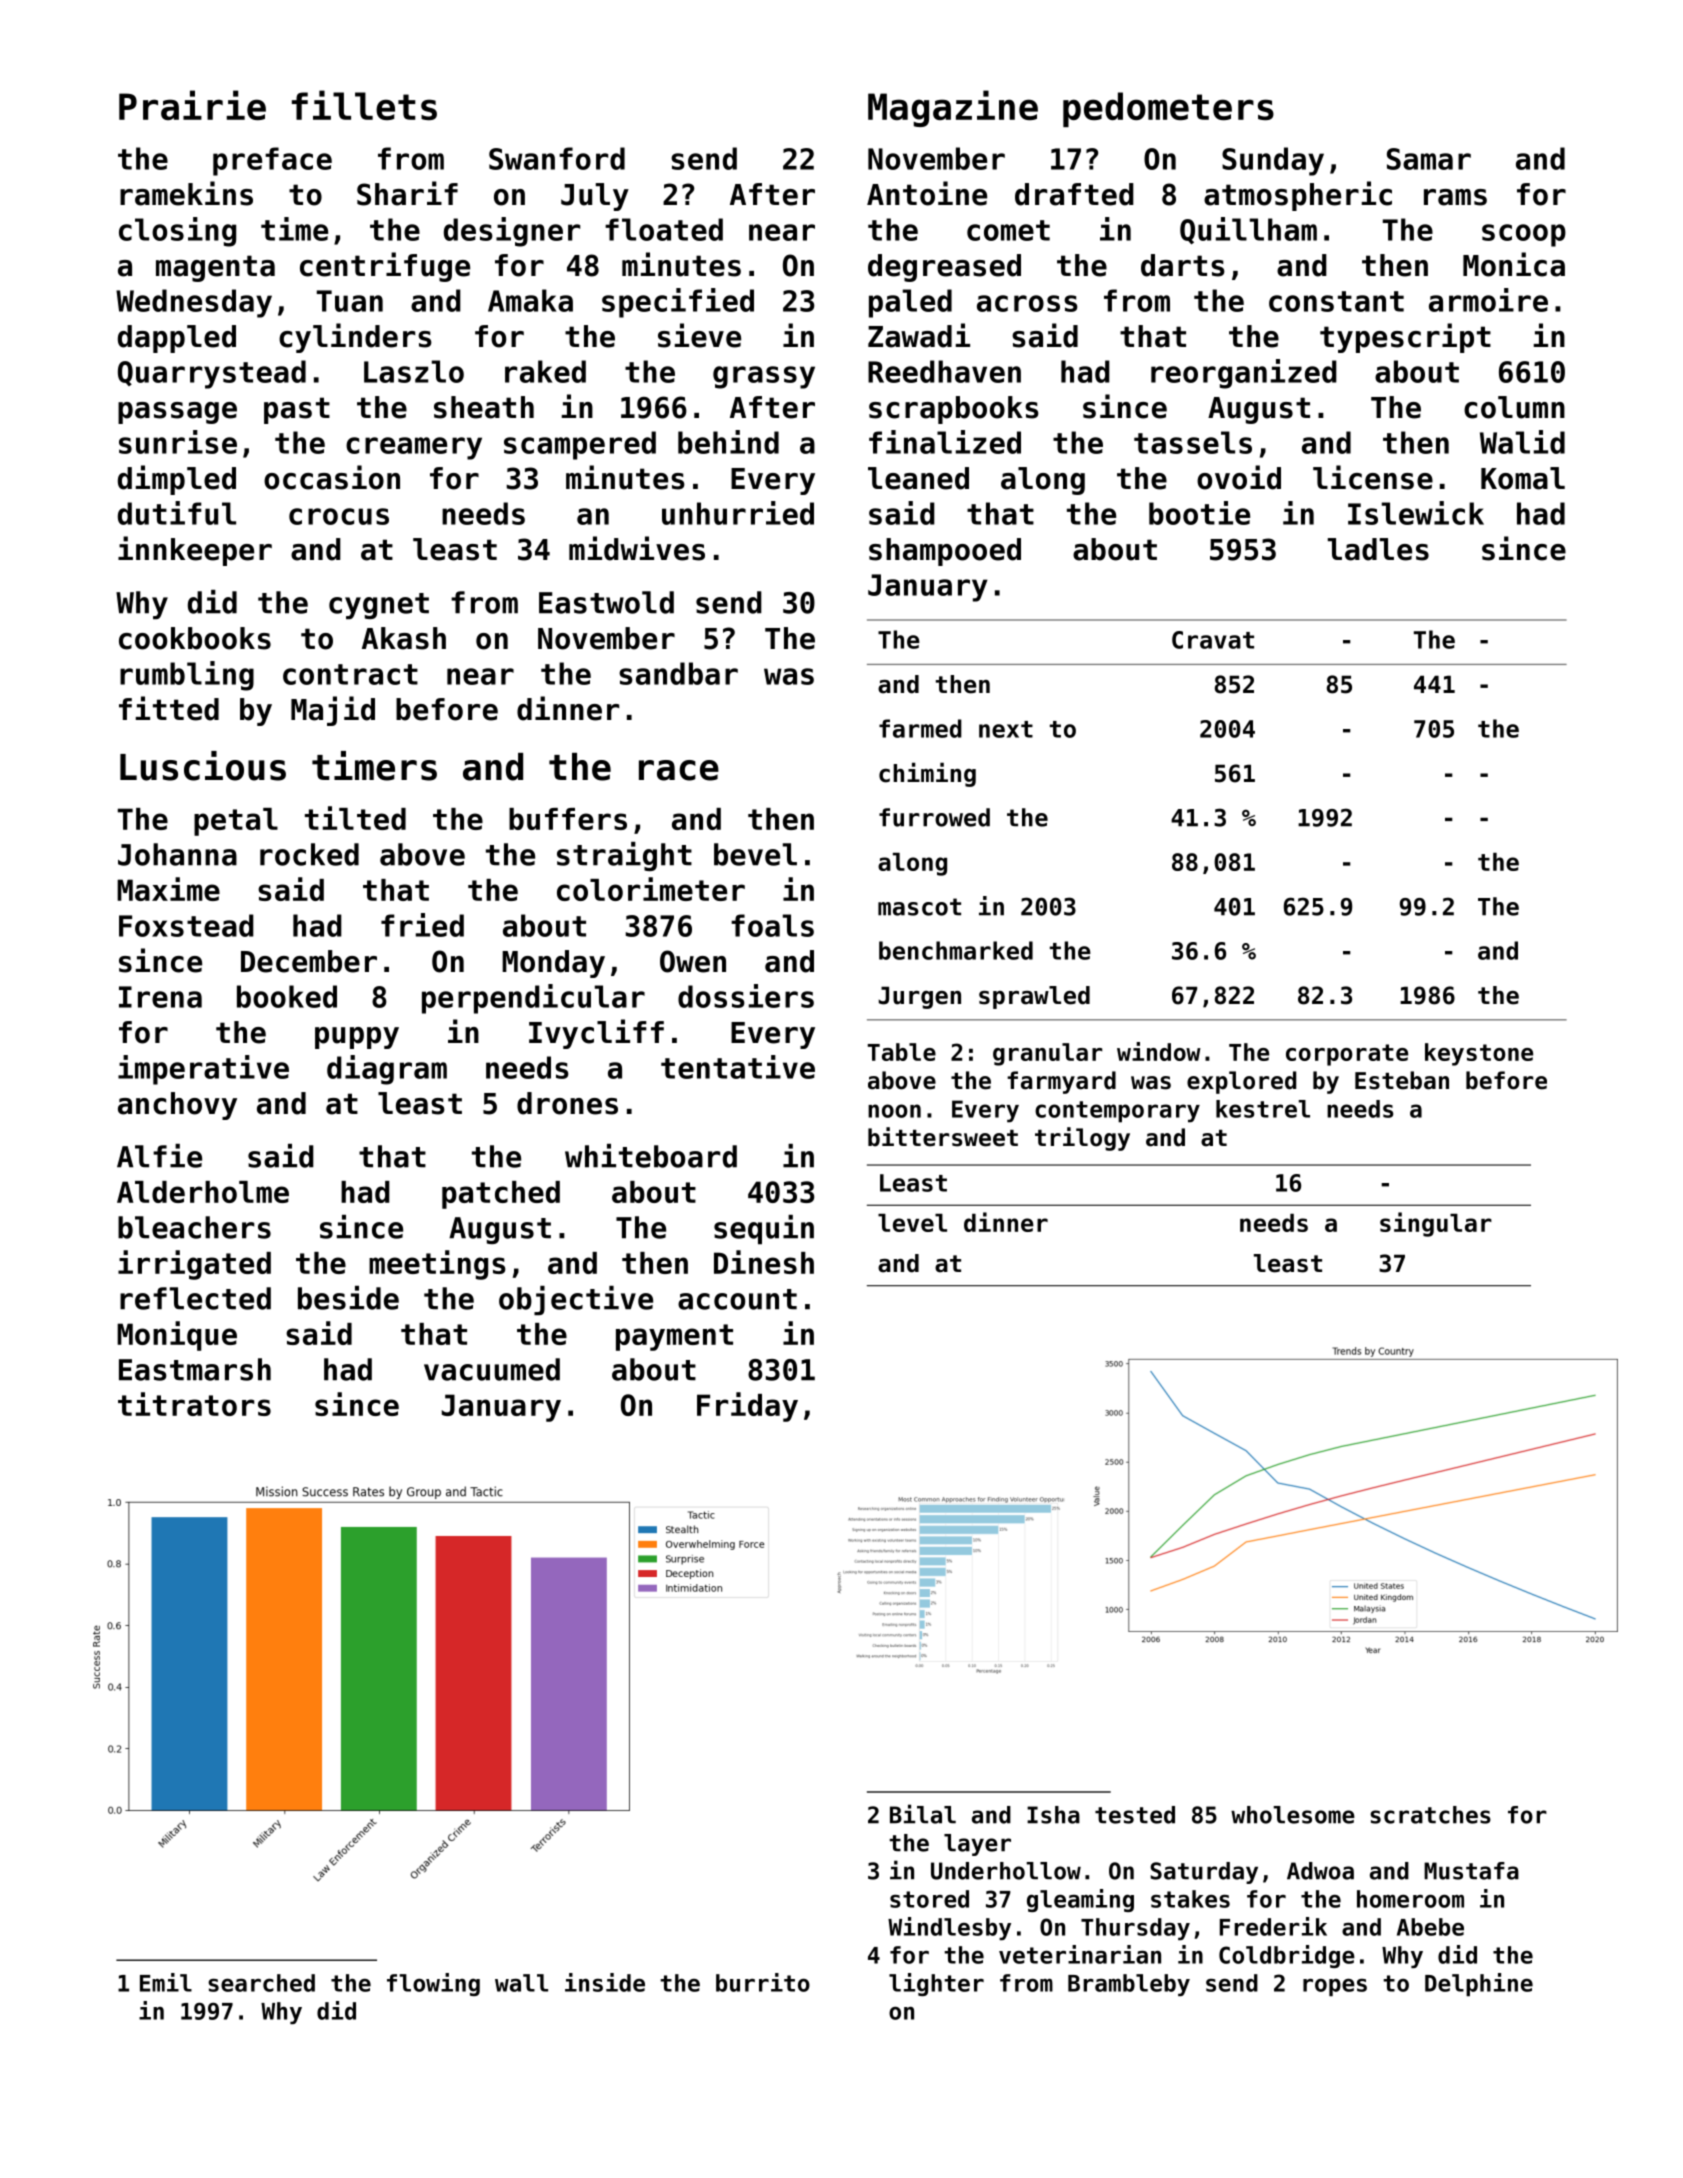  What do you see at coordinates (1479, 1054) in the document?
I see `keystone` at bounding box center [1479, 1054].
